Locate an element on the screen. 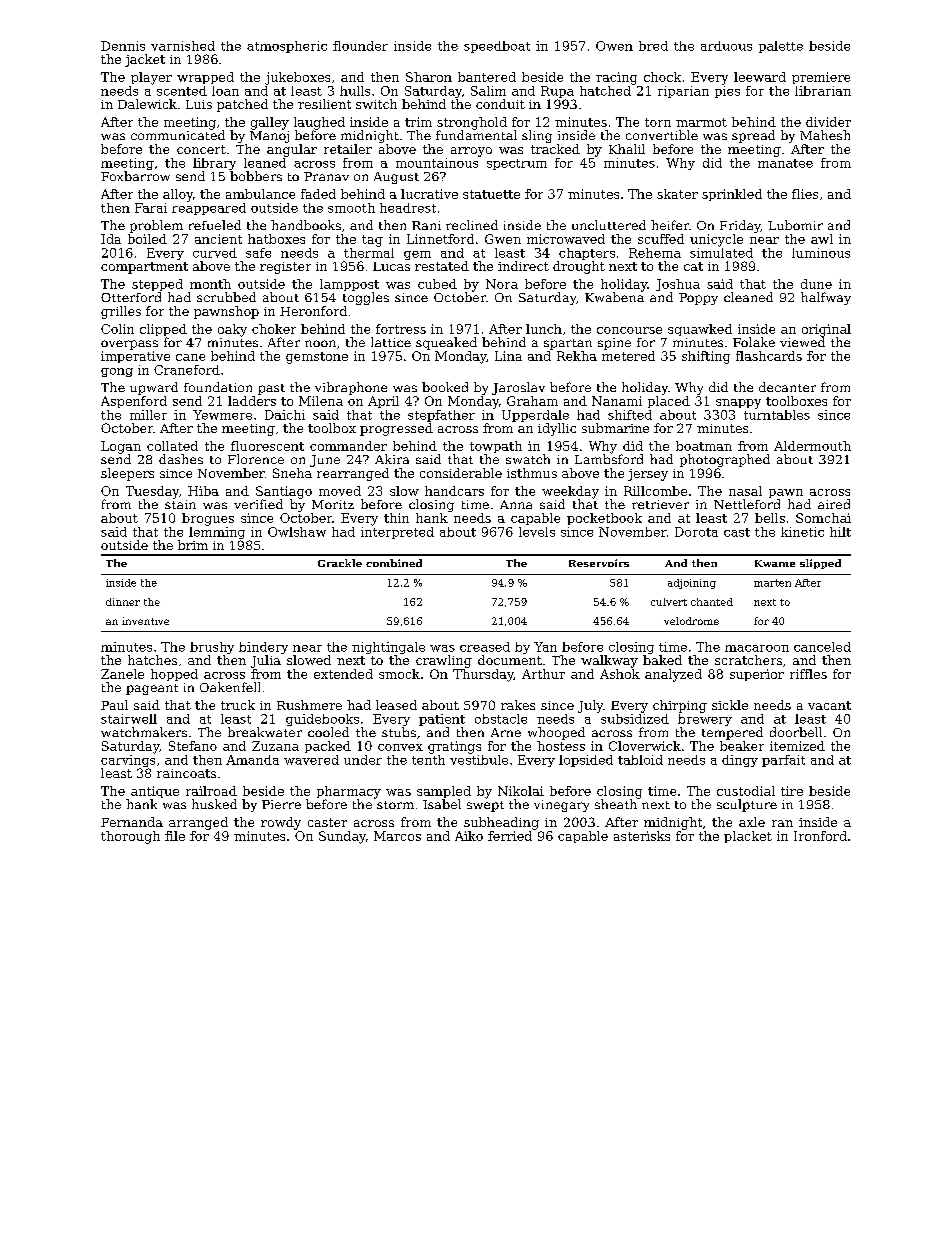 The image size is (952, 1233). Anna is located at coordinates (516, 504).
